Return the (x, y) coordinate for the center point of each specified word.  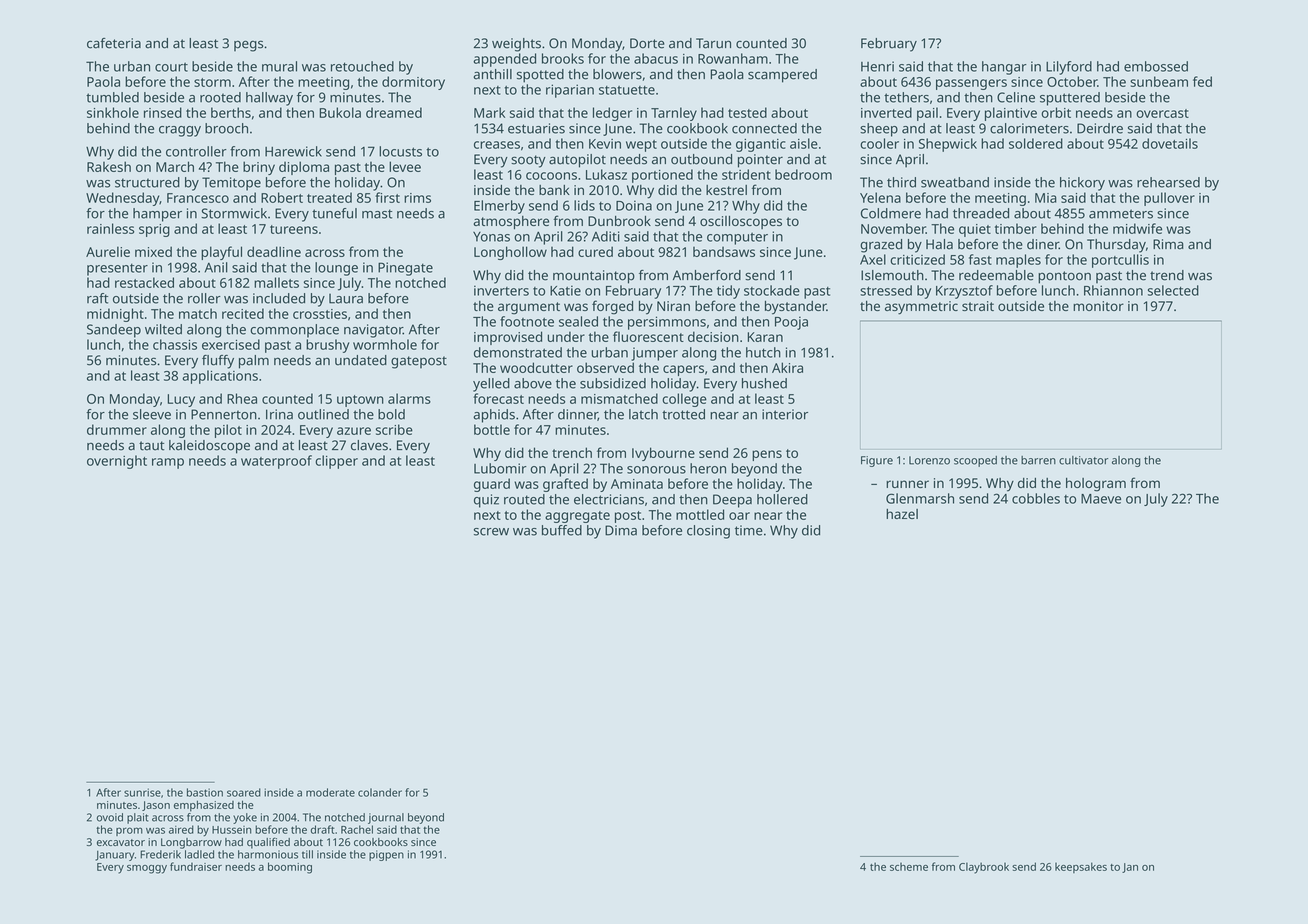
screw (491, 532)
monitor (1098, 306)
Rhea (242, 398)
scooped (975, 461)
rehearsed (1168, 182)
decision (713, 336)
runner (907, 484)
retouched (362, 66)
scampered (782, 76)
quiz (486, 501)
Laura (346, 298)
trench (572, 452)
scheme (909, 867)
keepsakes (1081, 867)
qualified (268, 843)
